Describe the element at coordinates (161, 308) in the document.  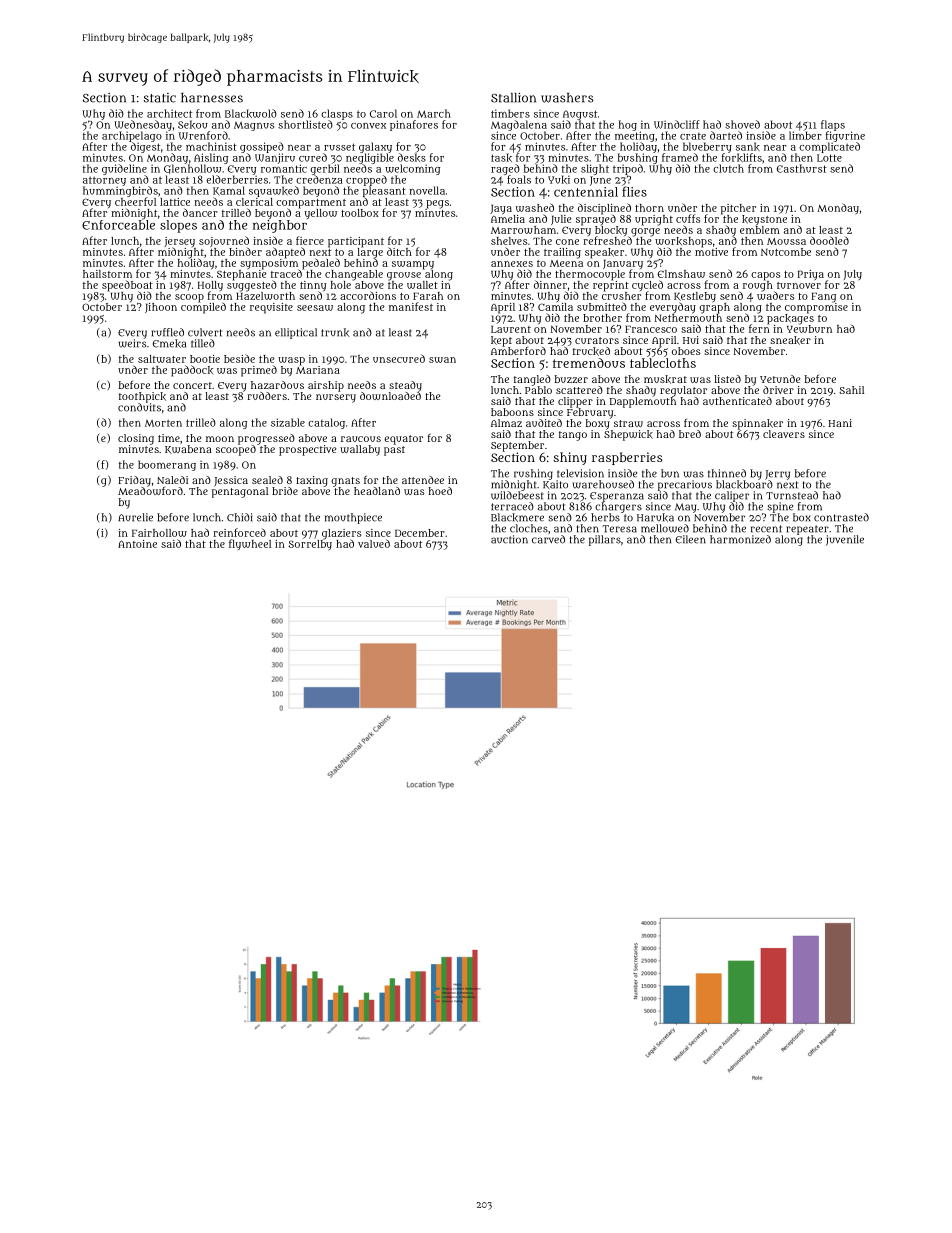
I see `Jihoon` at that location.
